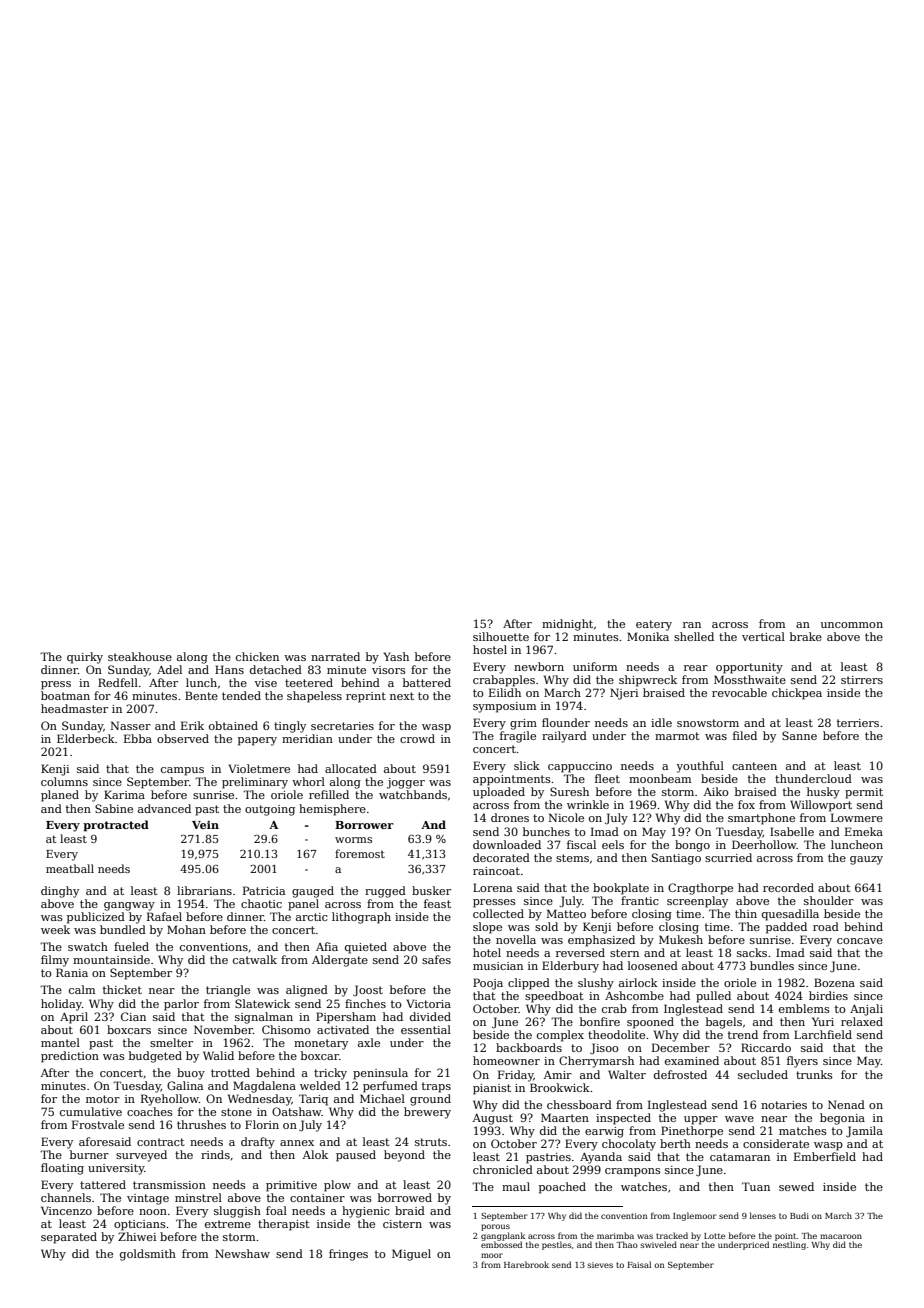 The width and height of the screenshot is (924, 1308). Describe the element at coordinates (503, 1169) in the screenshot. I see `chronicled` at that location.
